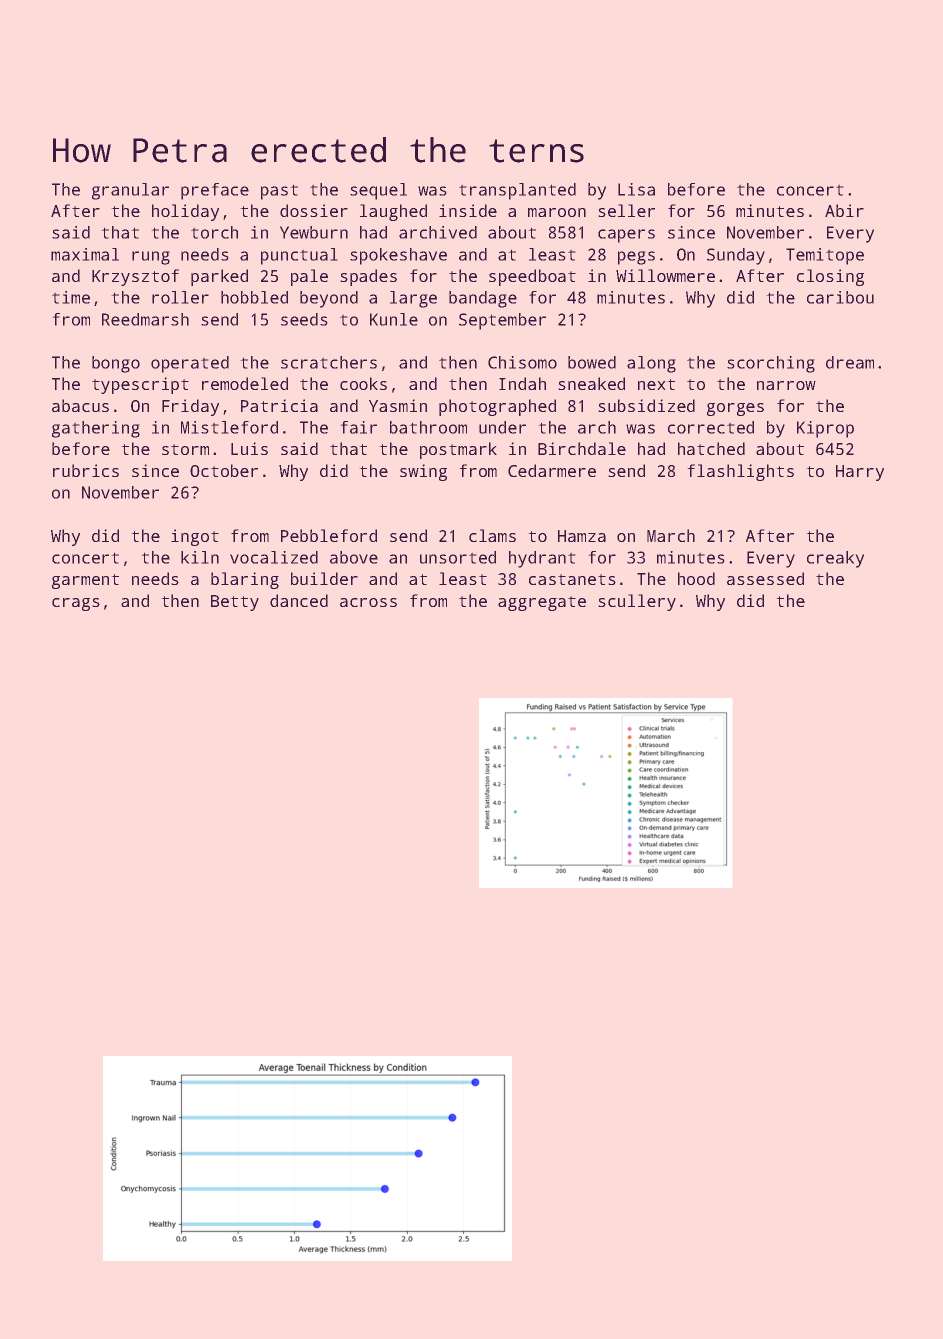  I want to click on pegs, so click(636, 258).
